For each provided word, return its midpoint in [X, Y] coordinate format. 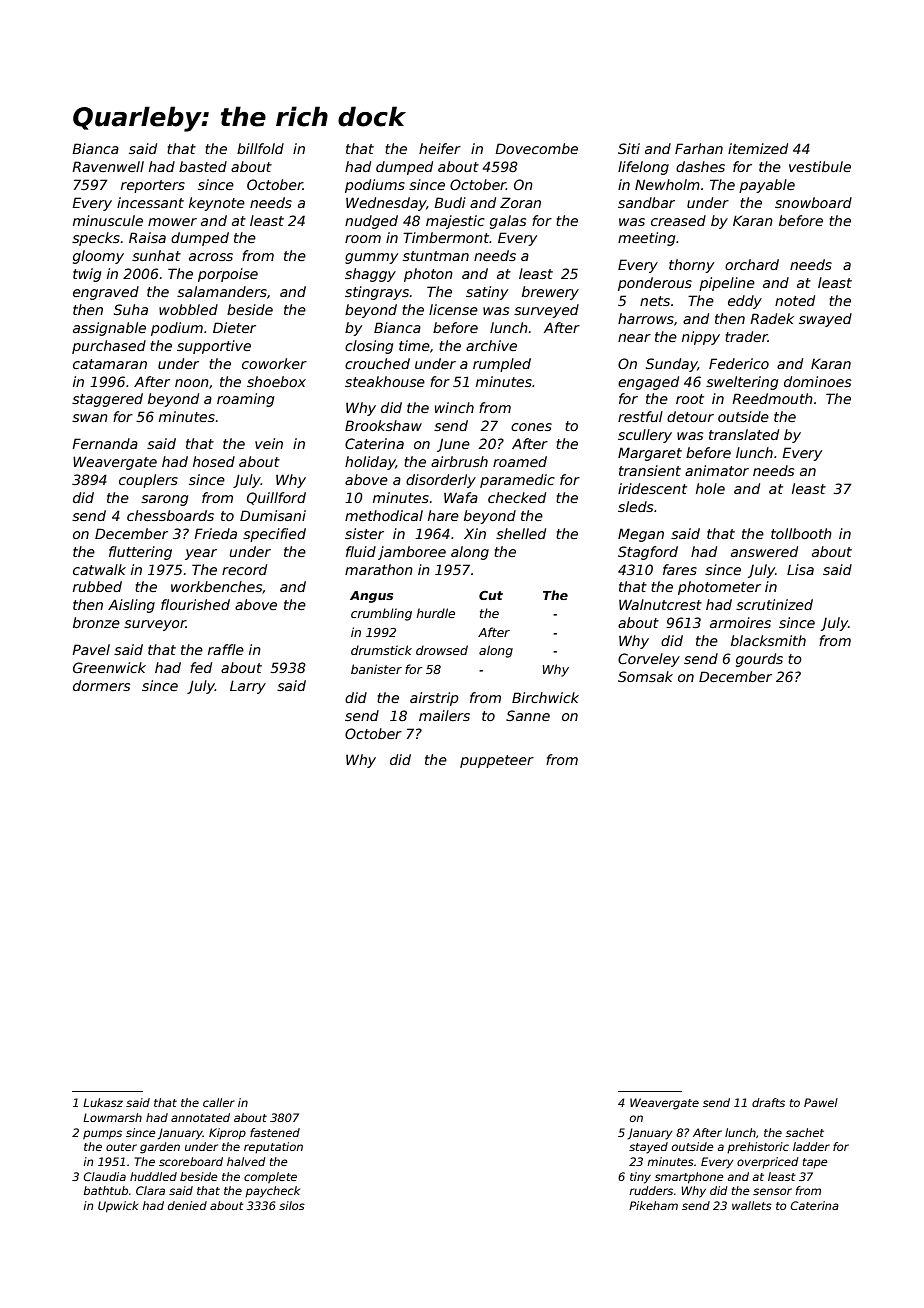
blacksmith [768, 640]
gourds [759, 660]
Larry [248, 687]
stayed [648, 1148]
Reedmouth [772, 398]
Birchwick [545, 697]
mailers [444, 715]
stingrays [377, 293]
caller [219, 1102]
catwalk [99, 569]
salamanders [222, 291]
